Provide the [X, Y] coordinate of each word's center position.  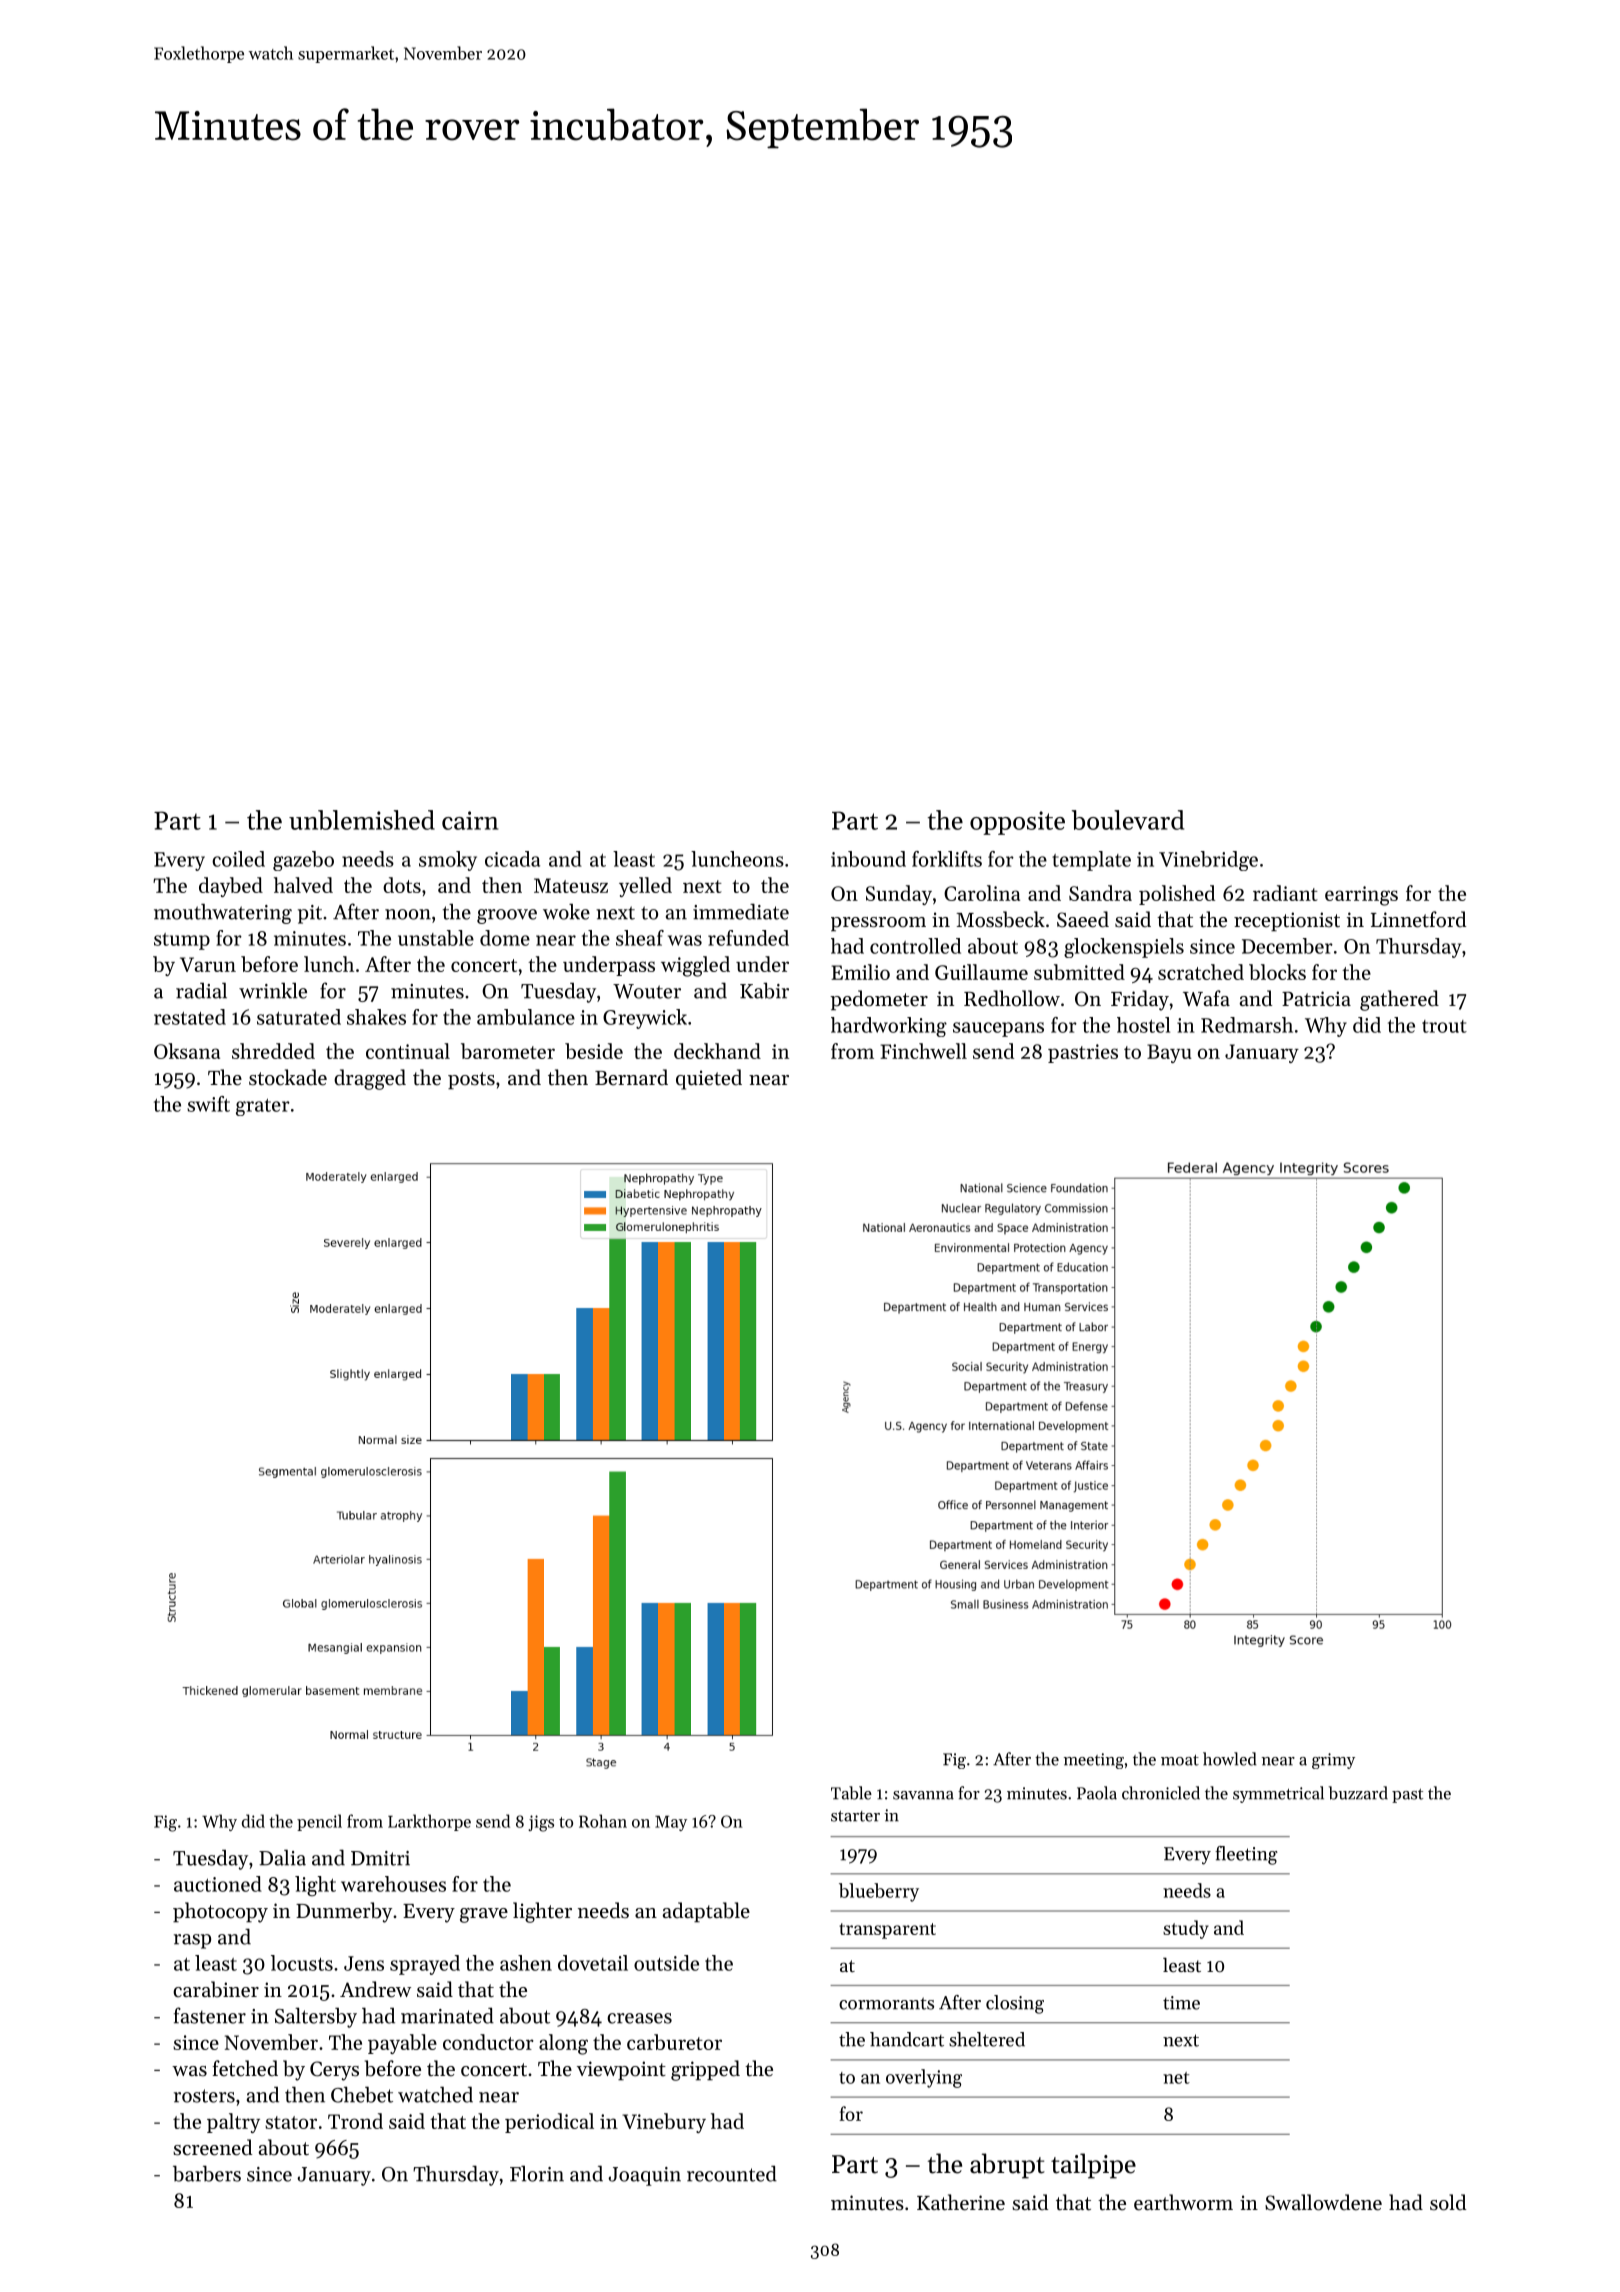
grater [263, 1107]
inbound [868, 859]
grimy [1333, 1761]
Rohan [603, 1821]
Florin [537, 2173]
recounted [732, 2173]
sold [1448, 2202]
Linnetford [1418, 919]
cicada [512, 859]
